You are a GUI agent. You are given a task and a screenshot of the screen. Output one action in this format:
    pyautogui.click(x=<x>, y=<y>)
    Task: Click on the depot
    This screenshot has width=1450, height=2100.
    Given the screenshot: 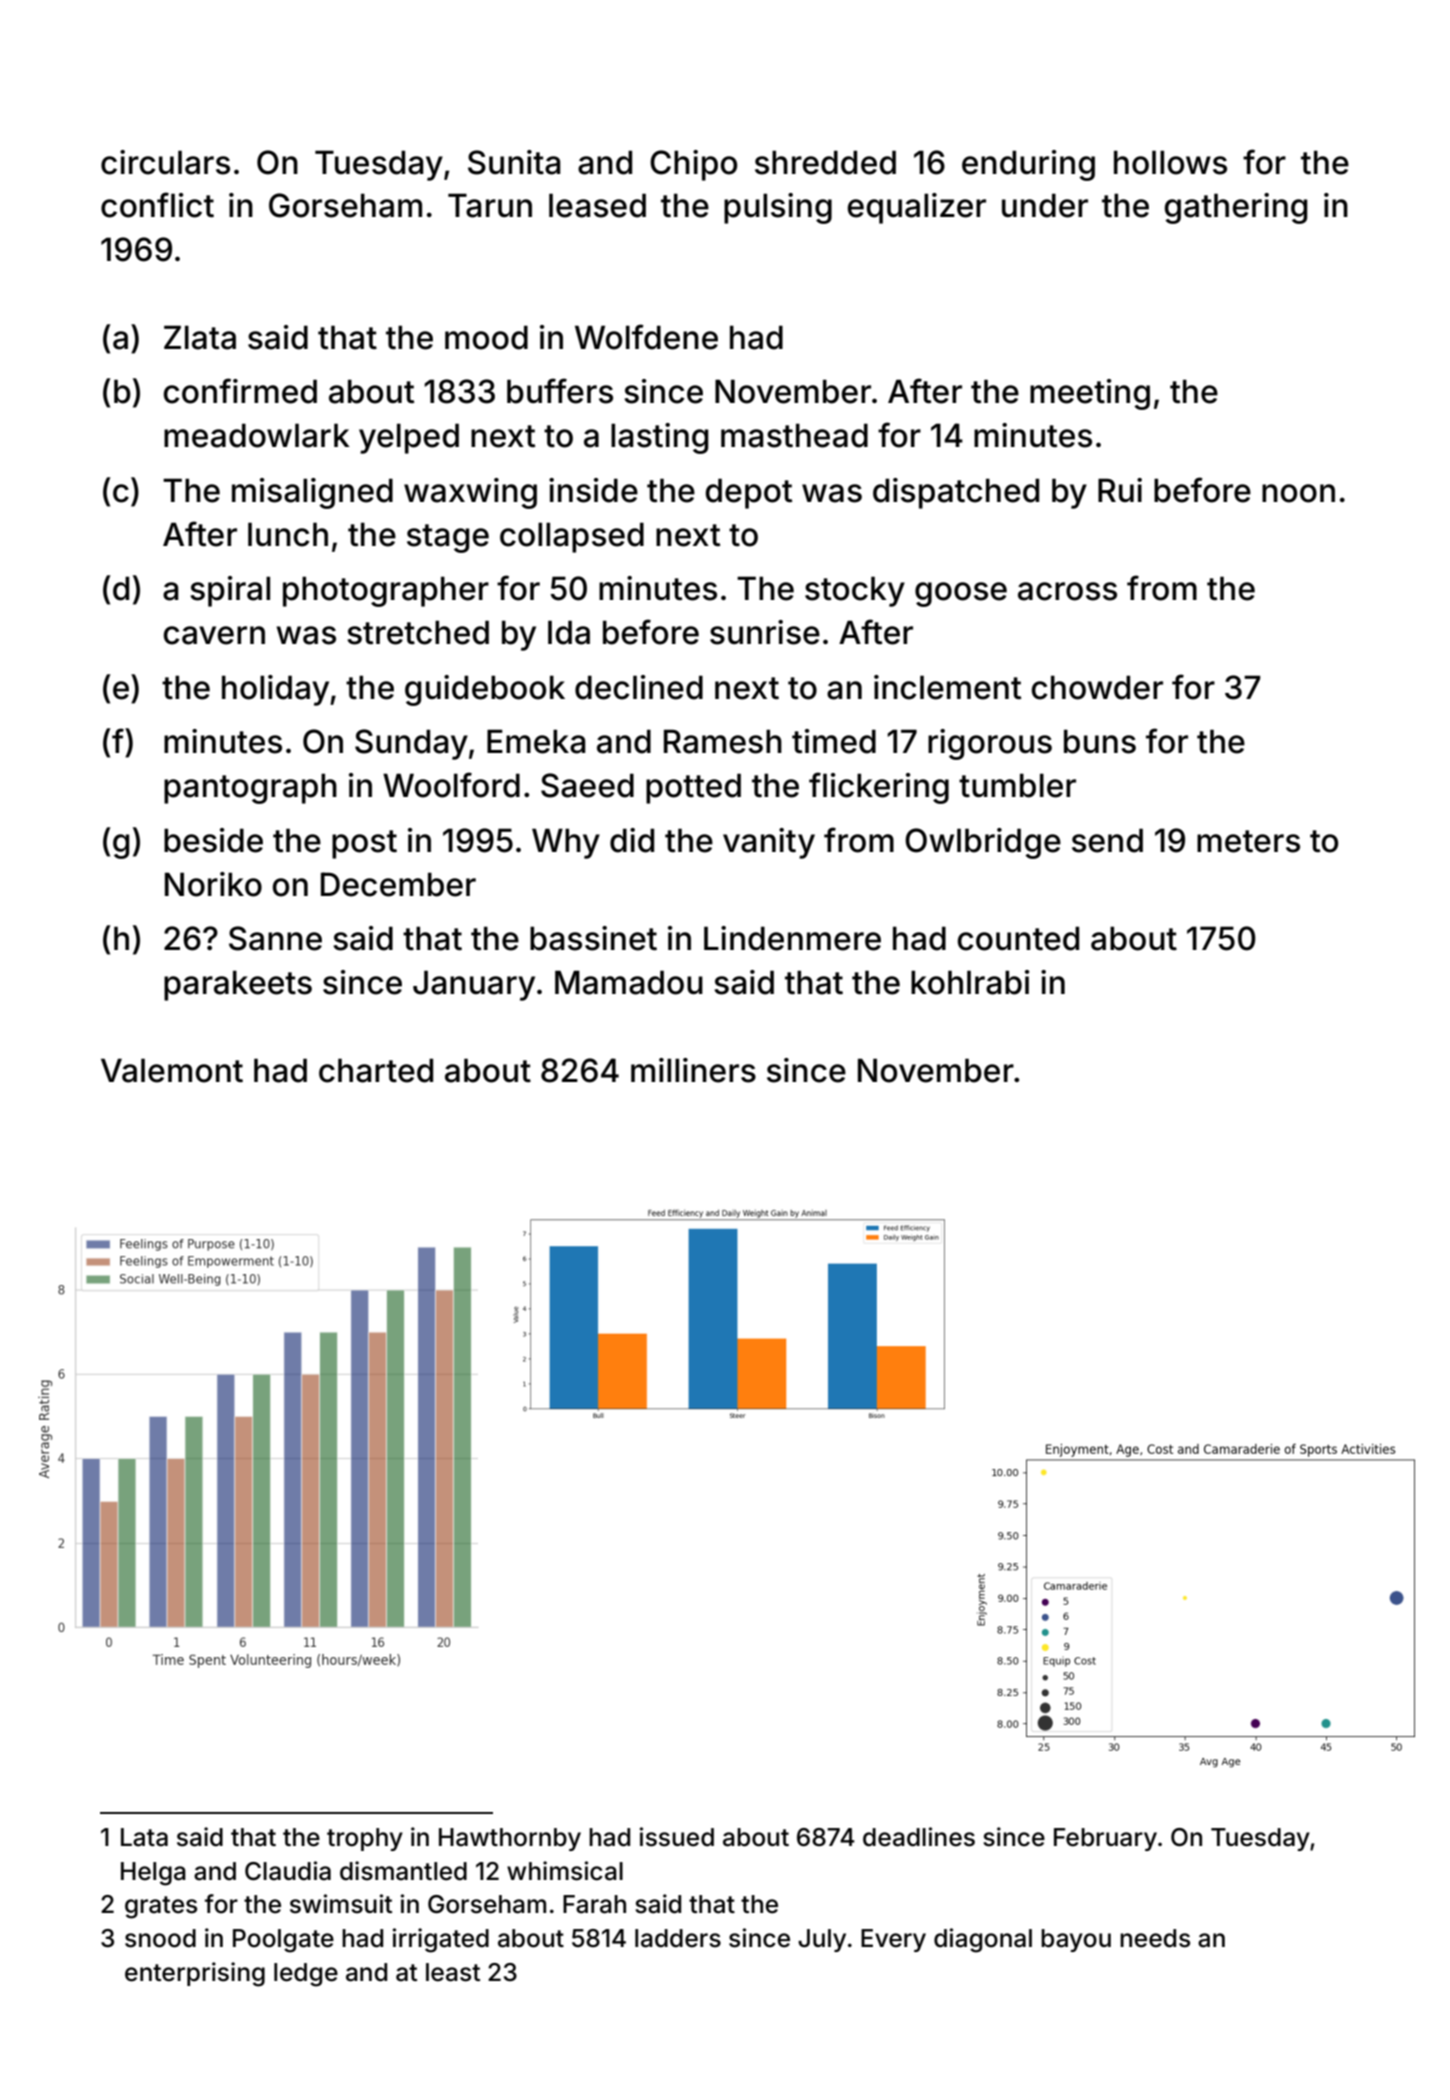 What is the action you would take?
    pyautogui.click(x=748, y=493)
